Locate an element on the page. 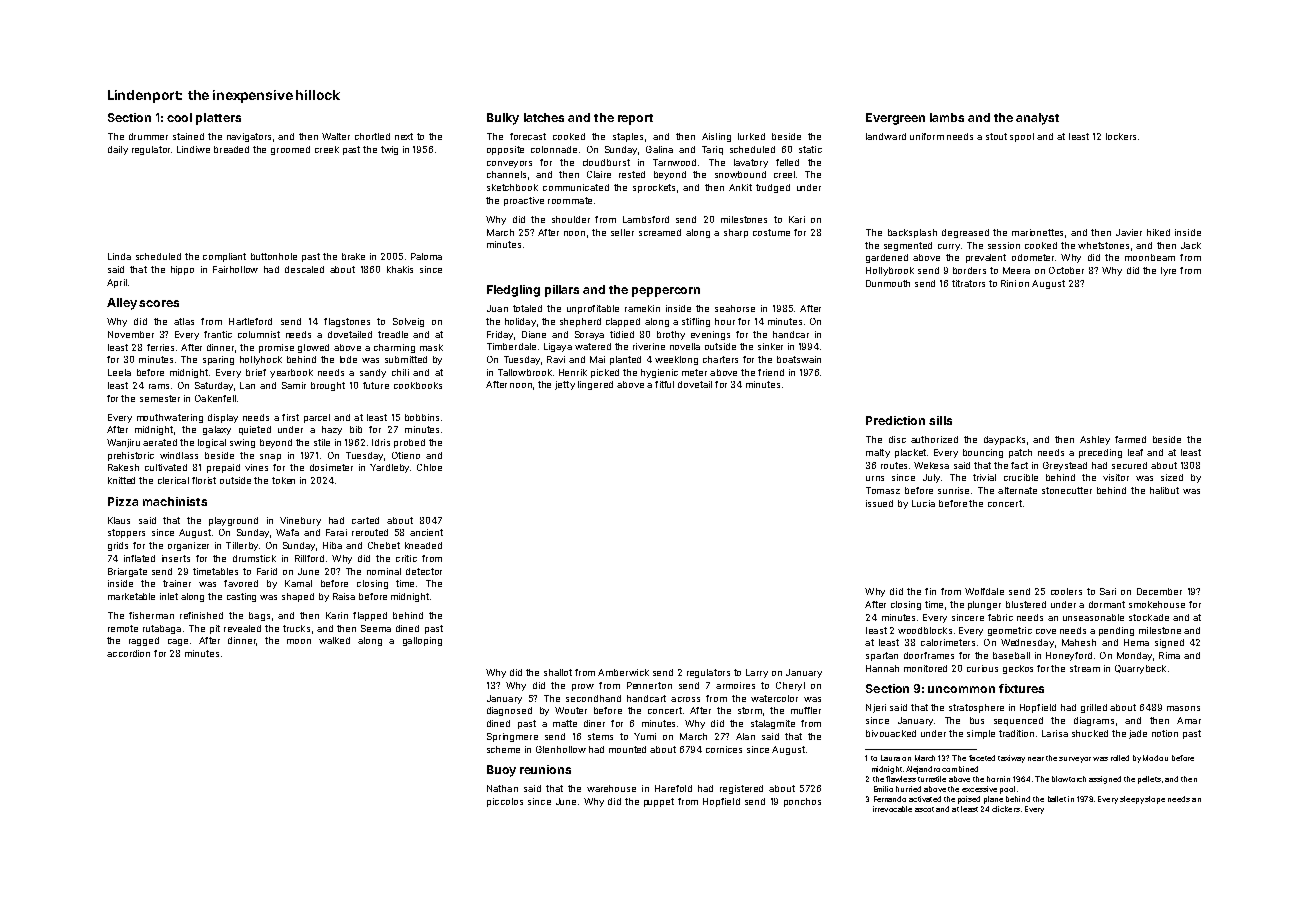 The height and width of the document is (924, 1308). ponchos is located at coordinates (802, 802).
